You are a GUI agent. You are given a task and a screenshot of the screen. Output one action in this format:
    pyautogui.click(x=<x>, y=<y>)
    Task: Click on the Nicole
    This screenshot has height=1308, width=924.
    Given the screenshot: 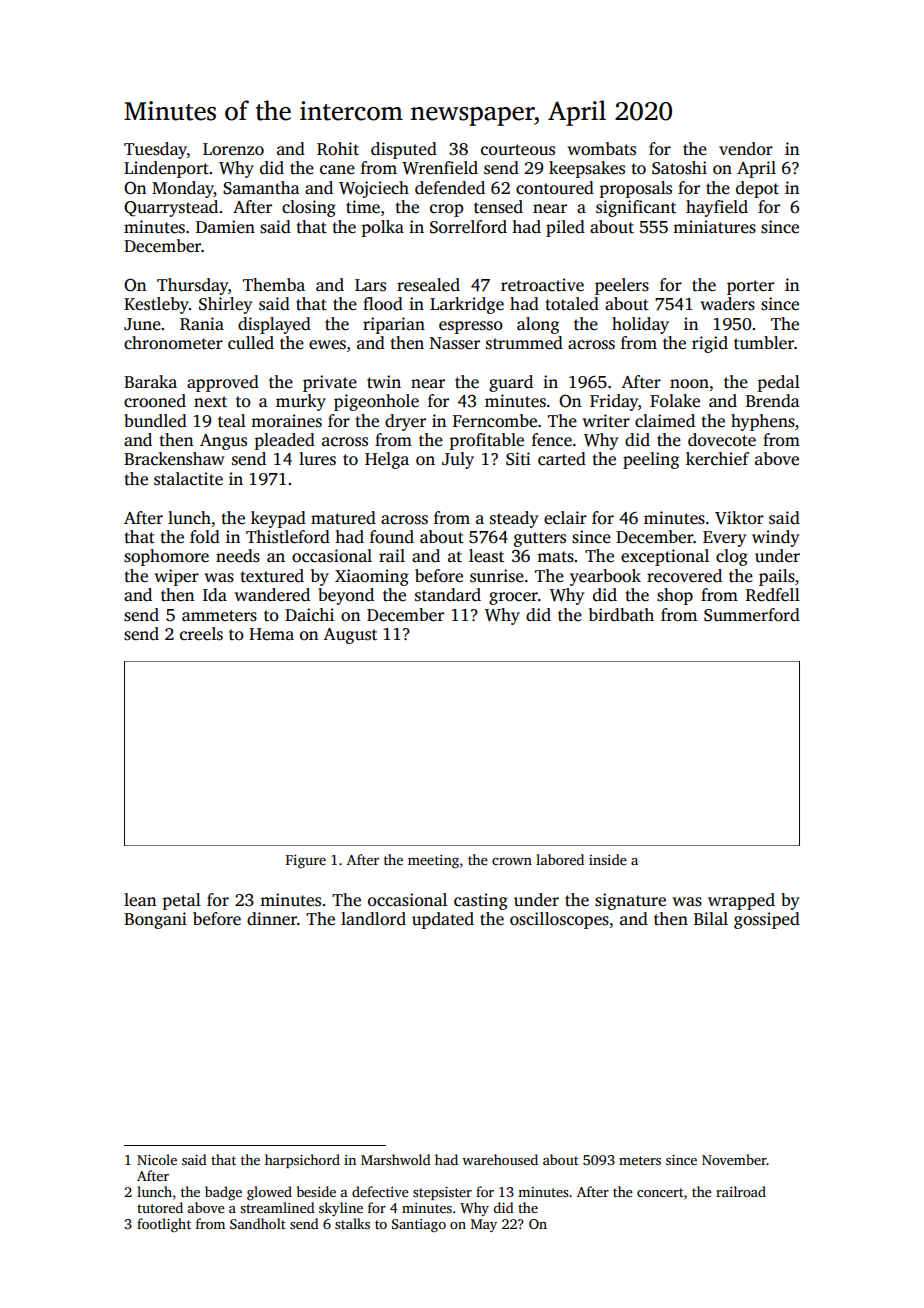 What is the action you would take?
    pyautogui.click(x=157, y=1159)
